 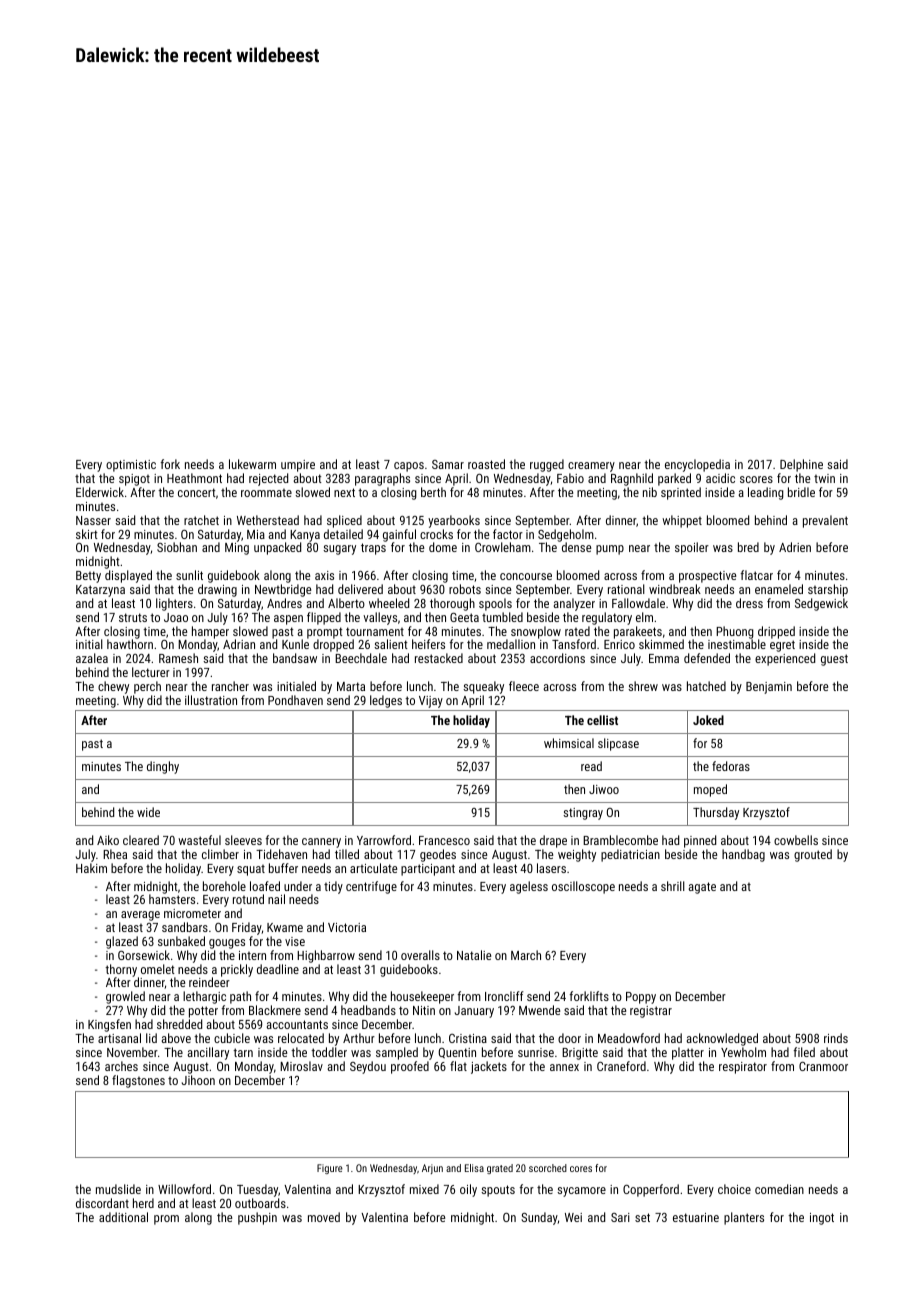 What do you see at coordinates (796, 840) in the screenshot?
I see `cowbells` at bounding box center [796, 840].
